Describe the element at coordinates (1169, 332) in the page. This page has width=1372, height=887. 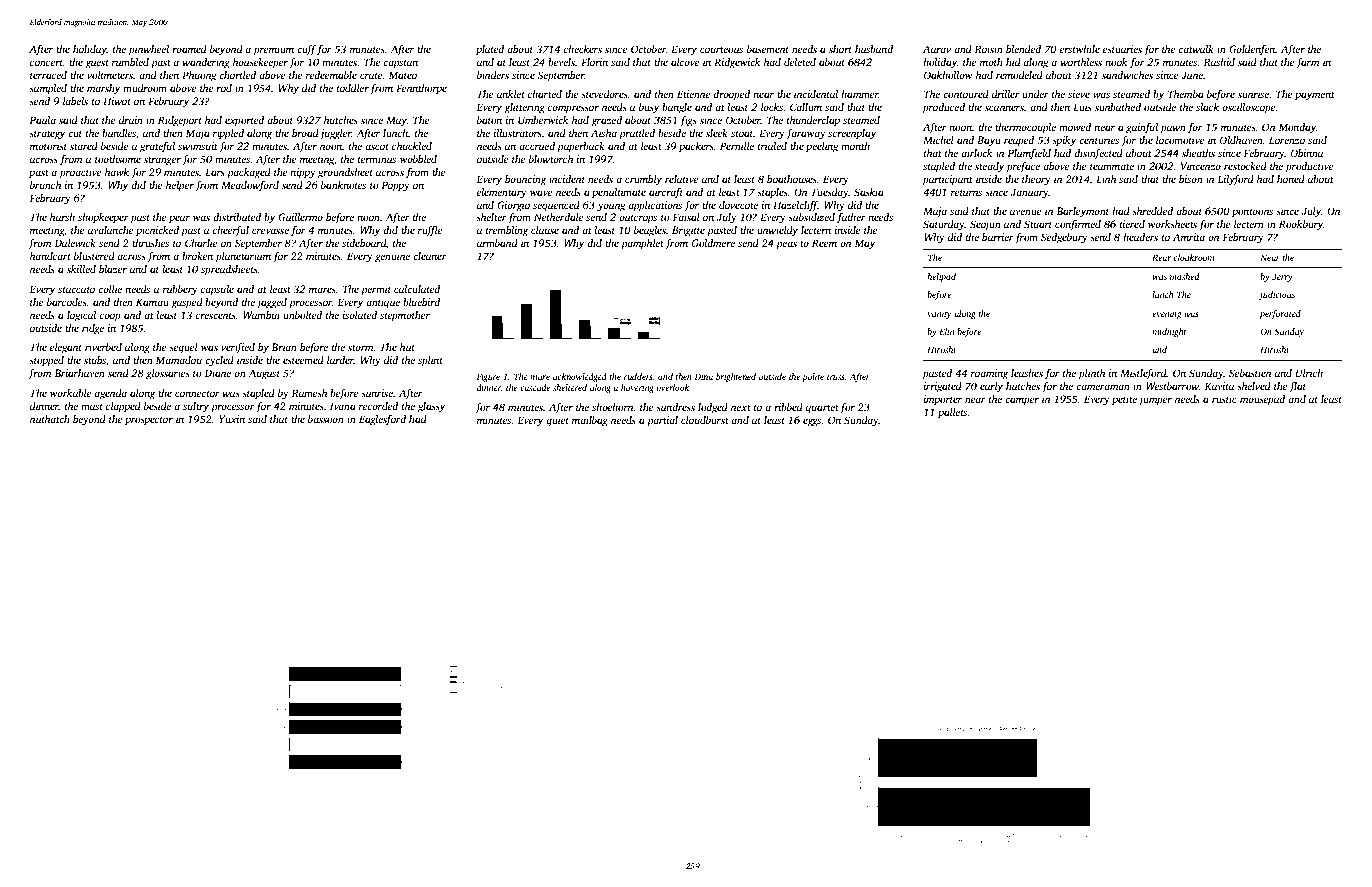
I see `midnight` at that location.
